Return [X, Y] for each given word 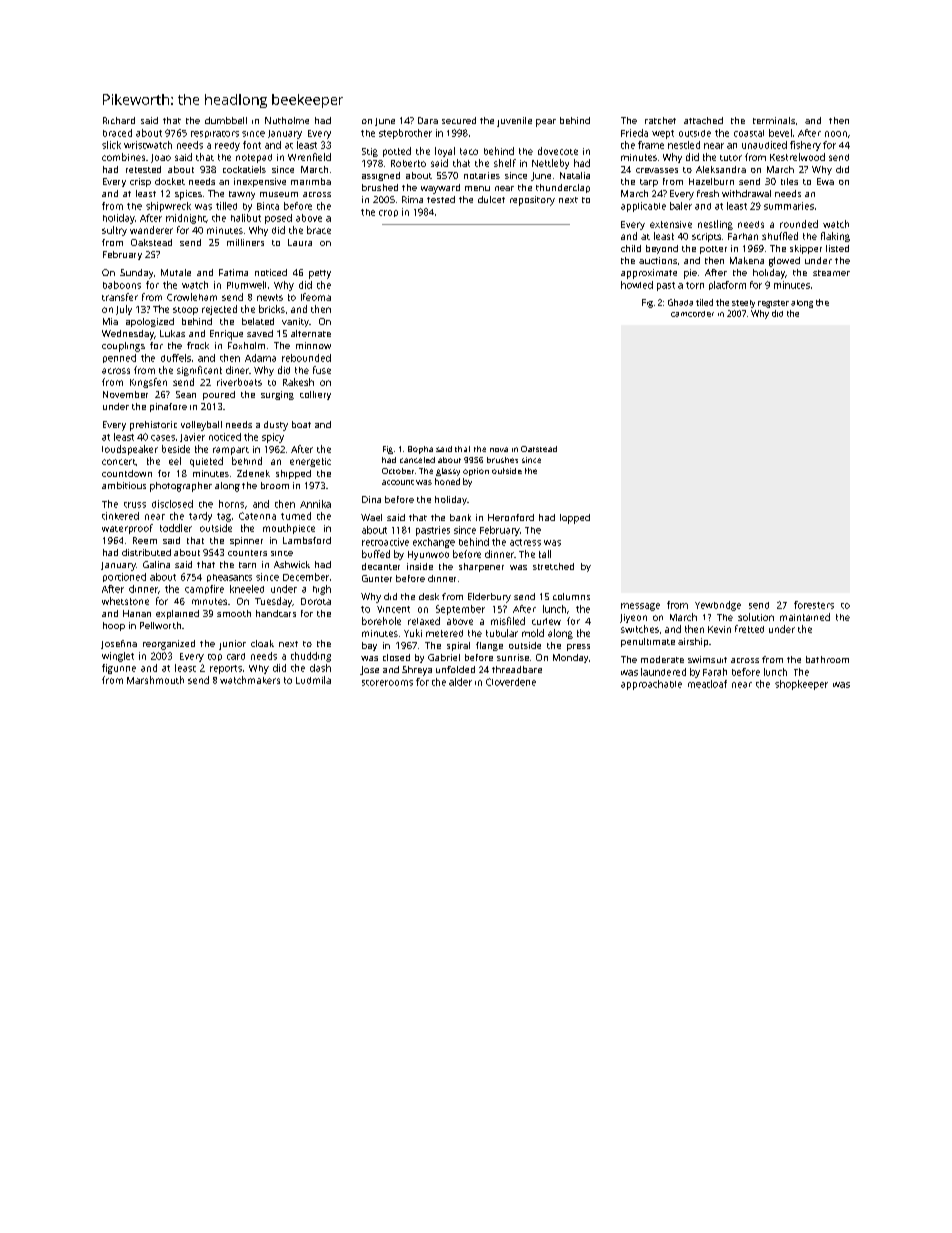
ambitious [124, 485]
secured [459, 120]
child [631, 248]
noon [836, 134]
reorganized [169, 645]
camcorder [692, 314]
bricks [272, 309]
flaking [835, 237]
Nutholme [287, 120]
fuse [322, 370]
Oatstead [539, 449]
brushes [502, 460]
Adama [260, 358]
